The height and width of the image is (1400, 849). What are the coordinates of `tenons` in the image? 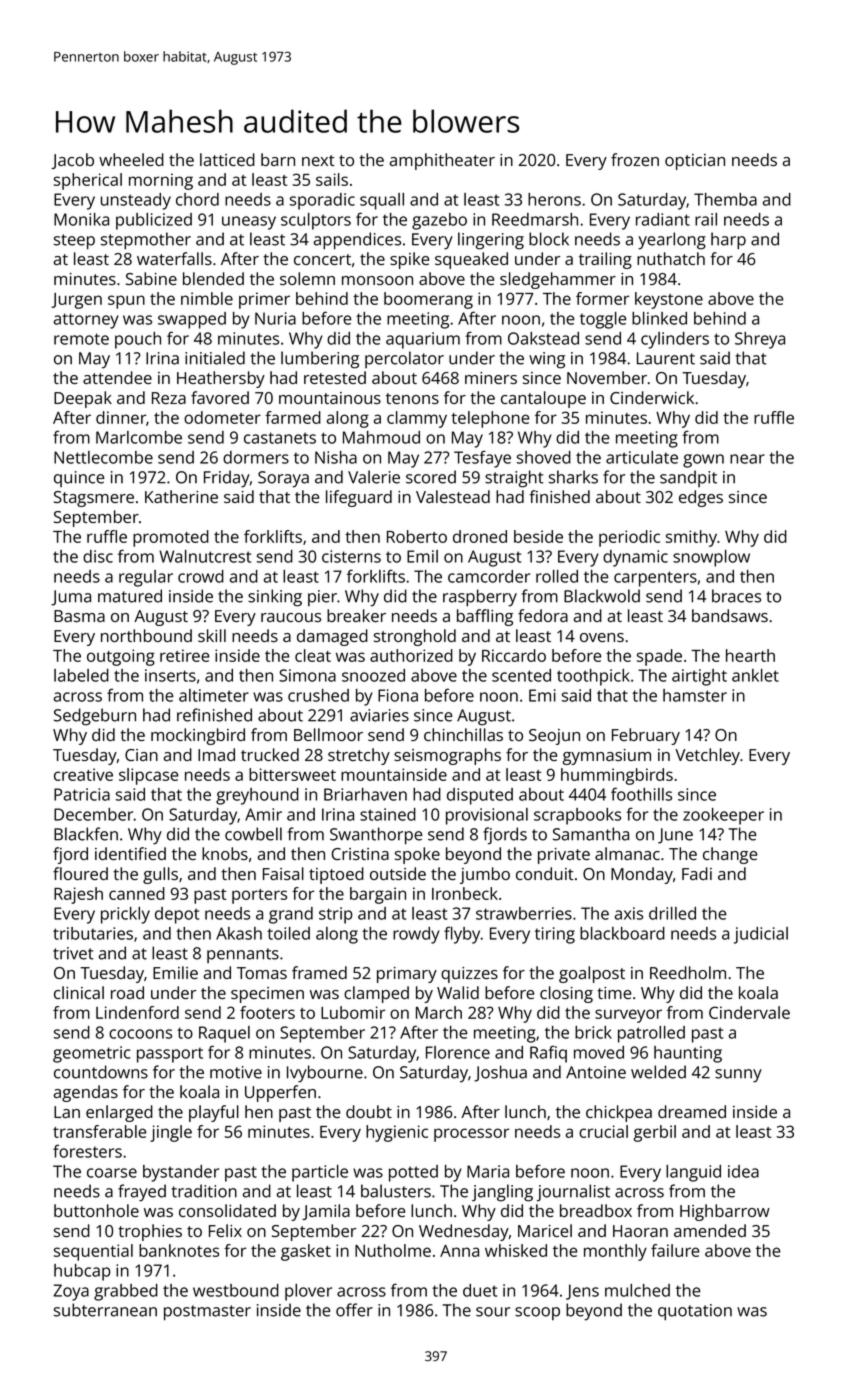 It's located at (412, 398).
